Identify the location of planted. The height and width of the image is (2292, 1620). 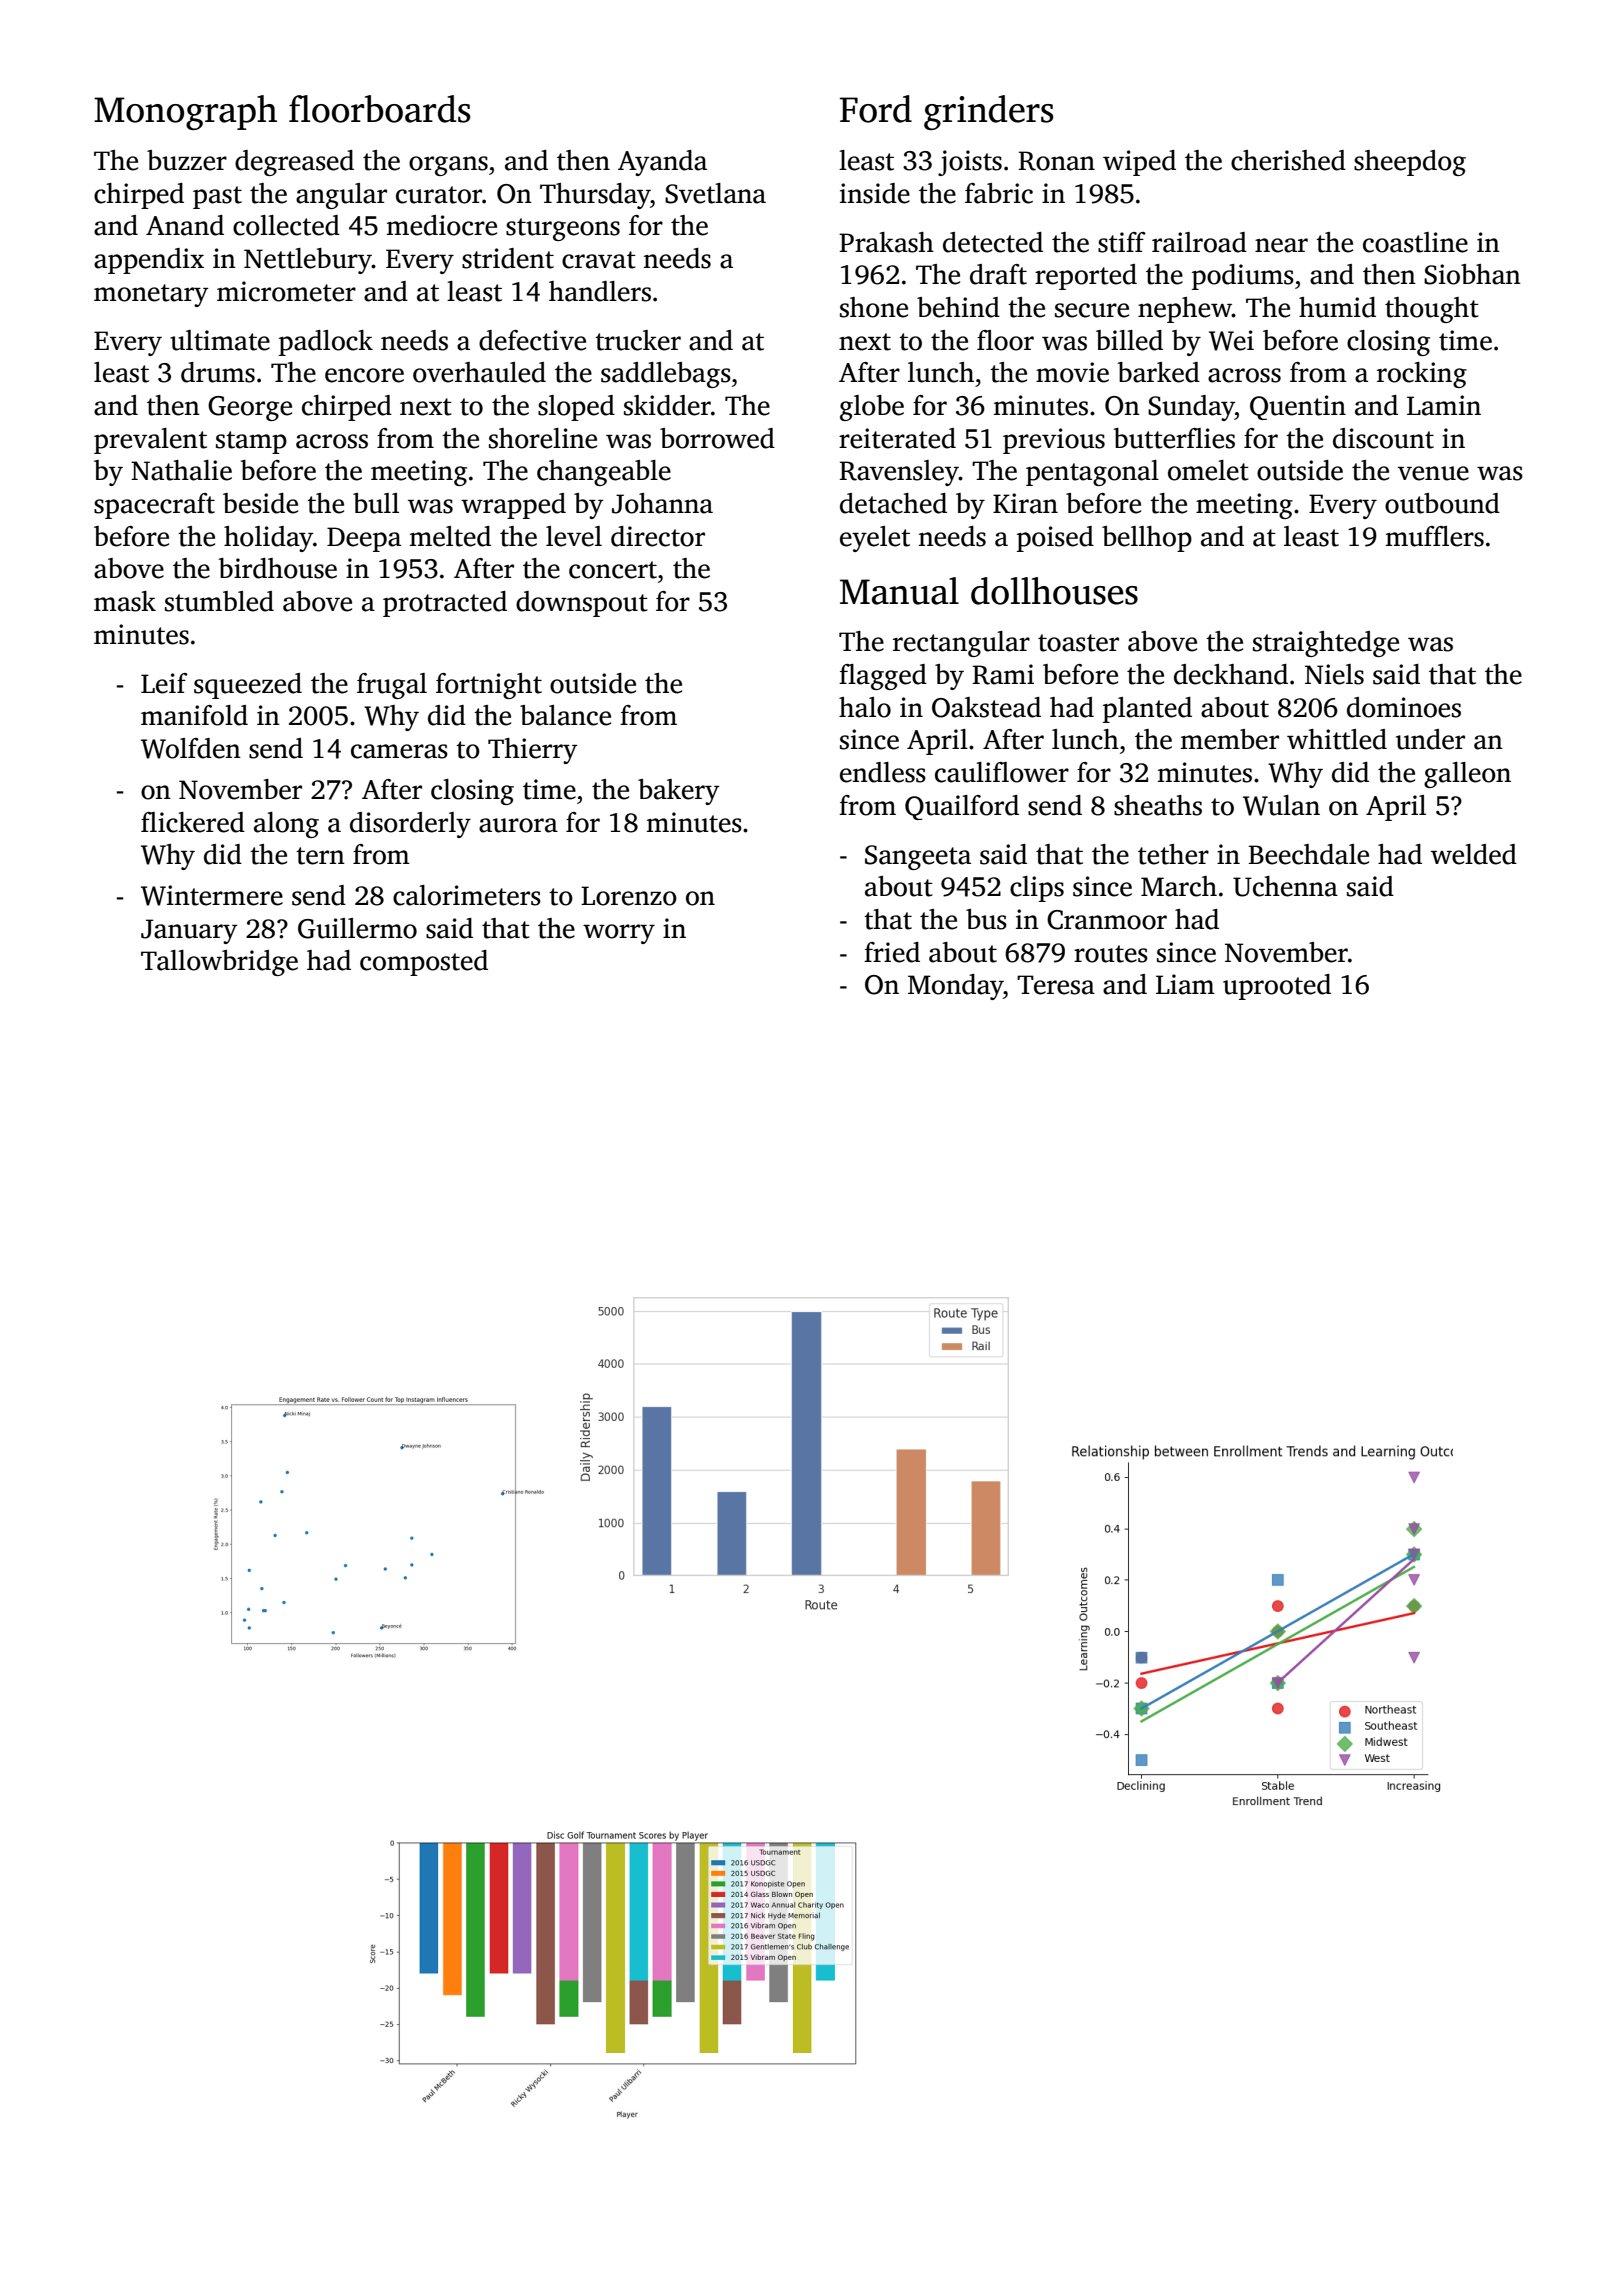
(1147, 710).
